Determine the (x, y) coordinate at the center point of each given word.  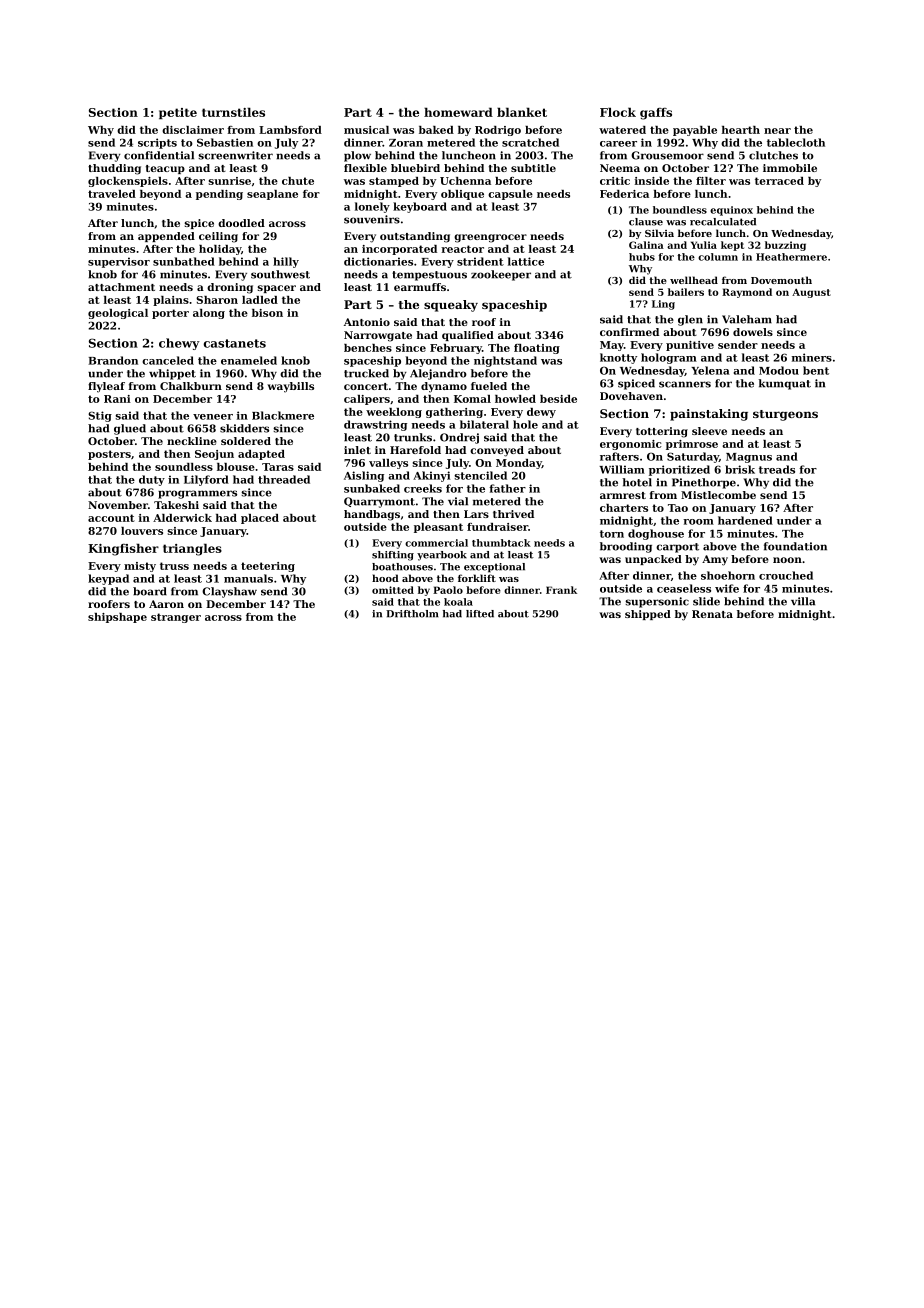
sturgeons (785, 415)
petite (178, 113)
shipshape (117, 618)
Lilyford (206, 480)
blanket (522, 112)
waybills (290, 387)
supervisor (119, 262)
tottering (662, 432)
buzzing (785, 246)
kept (732, 246)
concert (366, 386)
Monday (519, 464)
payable (695, 131)
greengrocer (490, 238)
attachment (121, 287)
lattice (526, 261)
